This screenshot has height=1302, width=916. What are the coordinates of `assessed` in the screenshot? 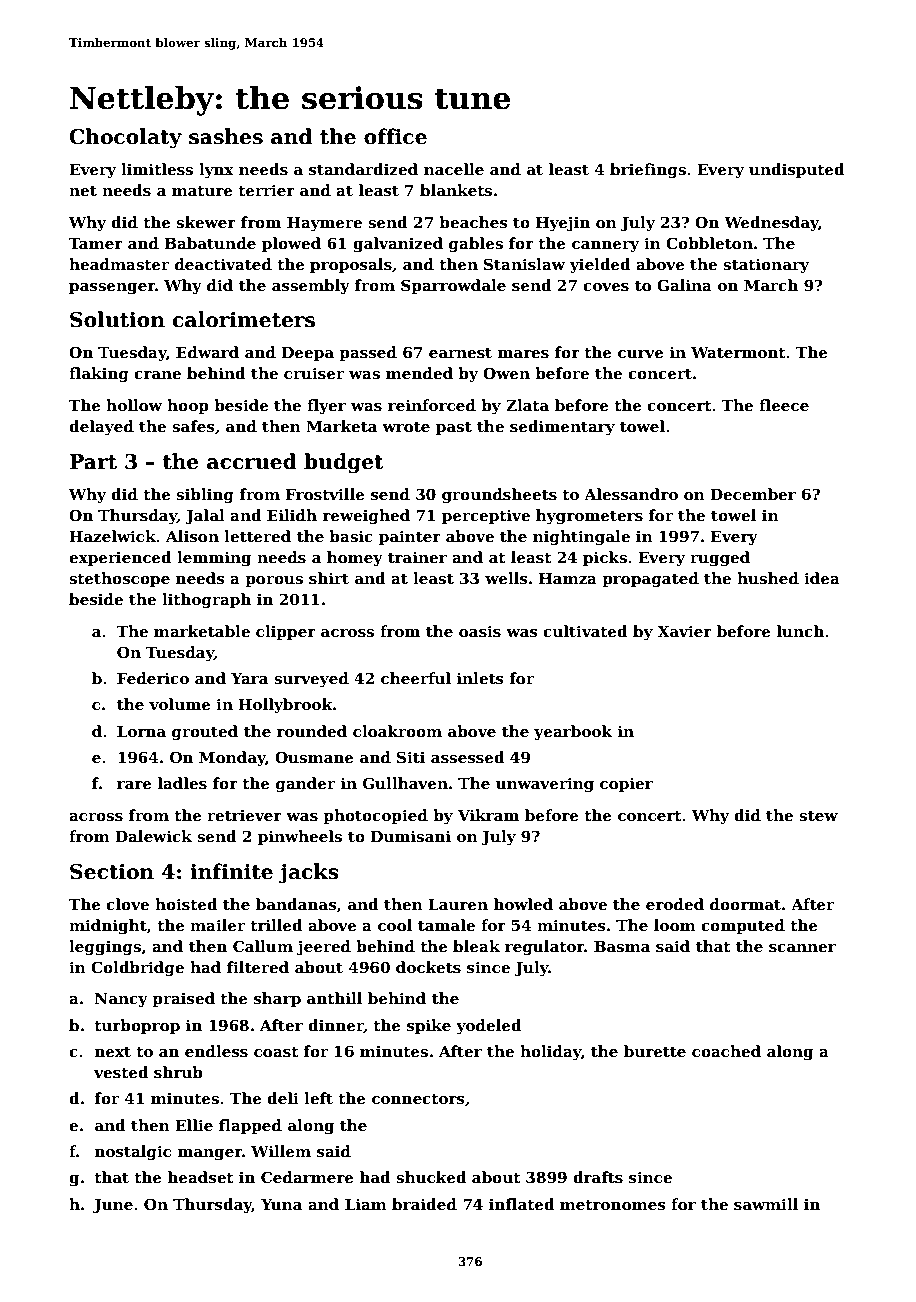 It's located at (468, 757).
